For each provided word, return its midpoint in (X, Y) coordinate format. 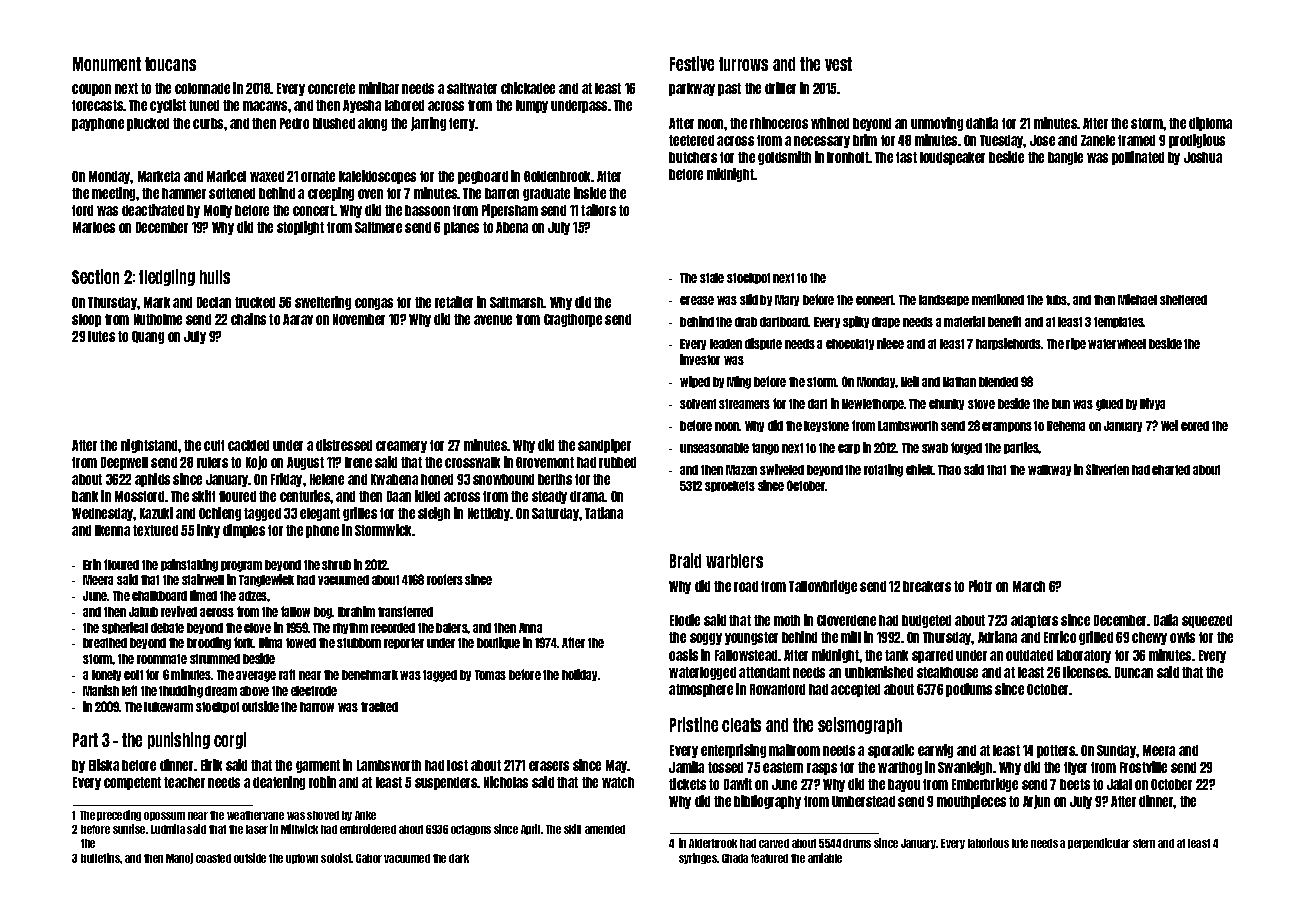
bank (85, 496)
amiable (825, 858)
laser (257, 829)
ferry (462, 124)
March (1029, 586)
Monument (107, 64)
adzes (253, 596)
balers (452, 628)
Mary (787, 300)
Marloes (94, 227)
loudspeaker (952, 158)
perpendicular (1099, 843)
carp (849, 449)
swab (935, 448)
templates (1119, 322)
